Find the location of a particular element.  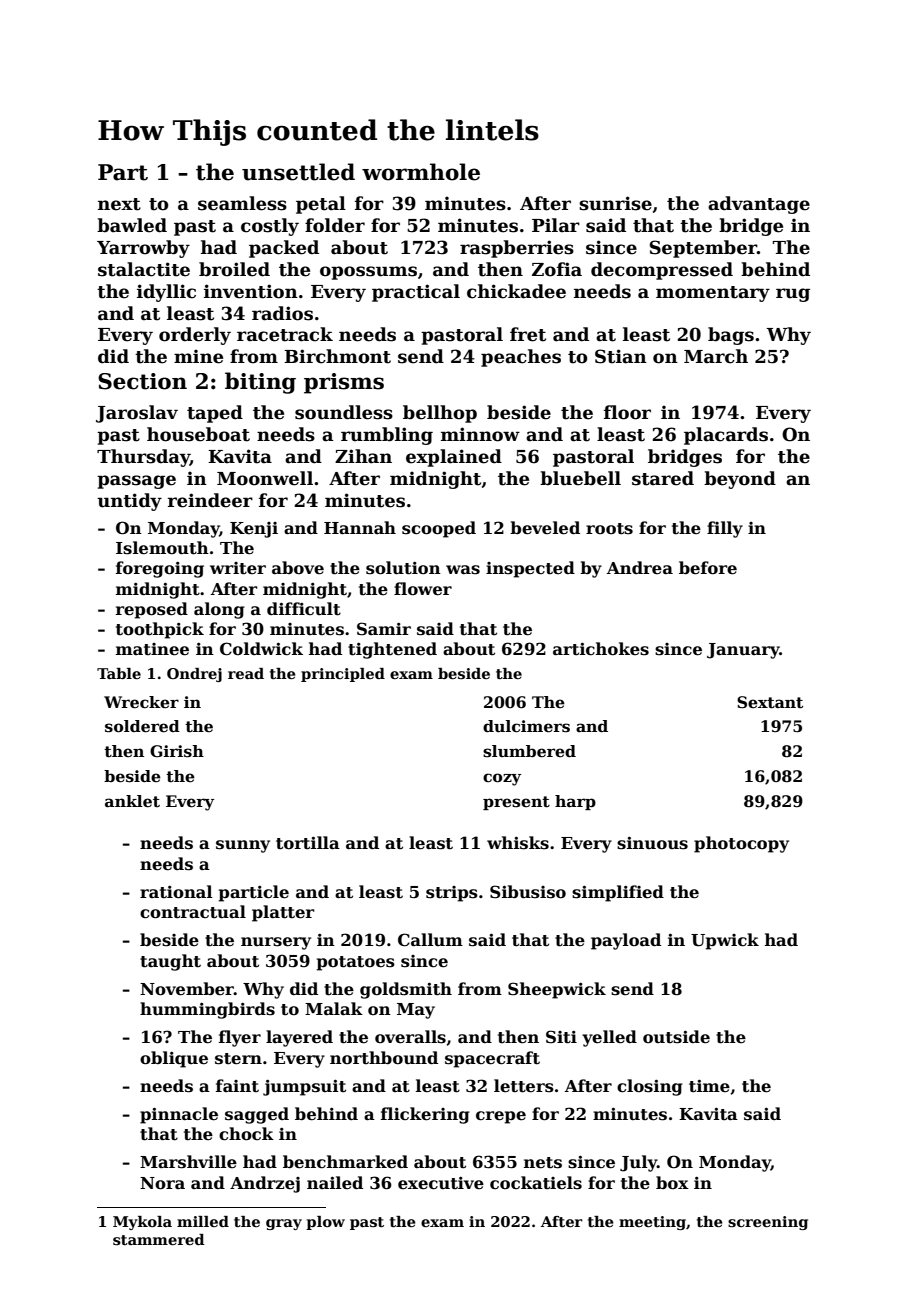

spacecraft is located at coordinates (492, 1059).
